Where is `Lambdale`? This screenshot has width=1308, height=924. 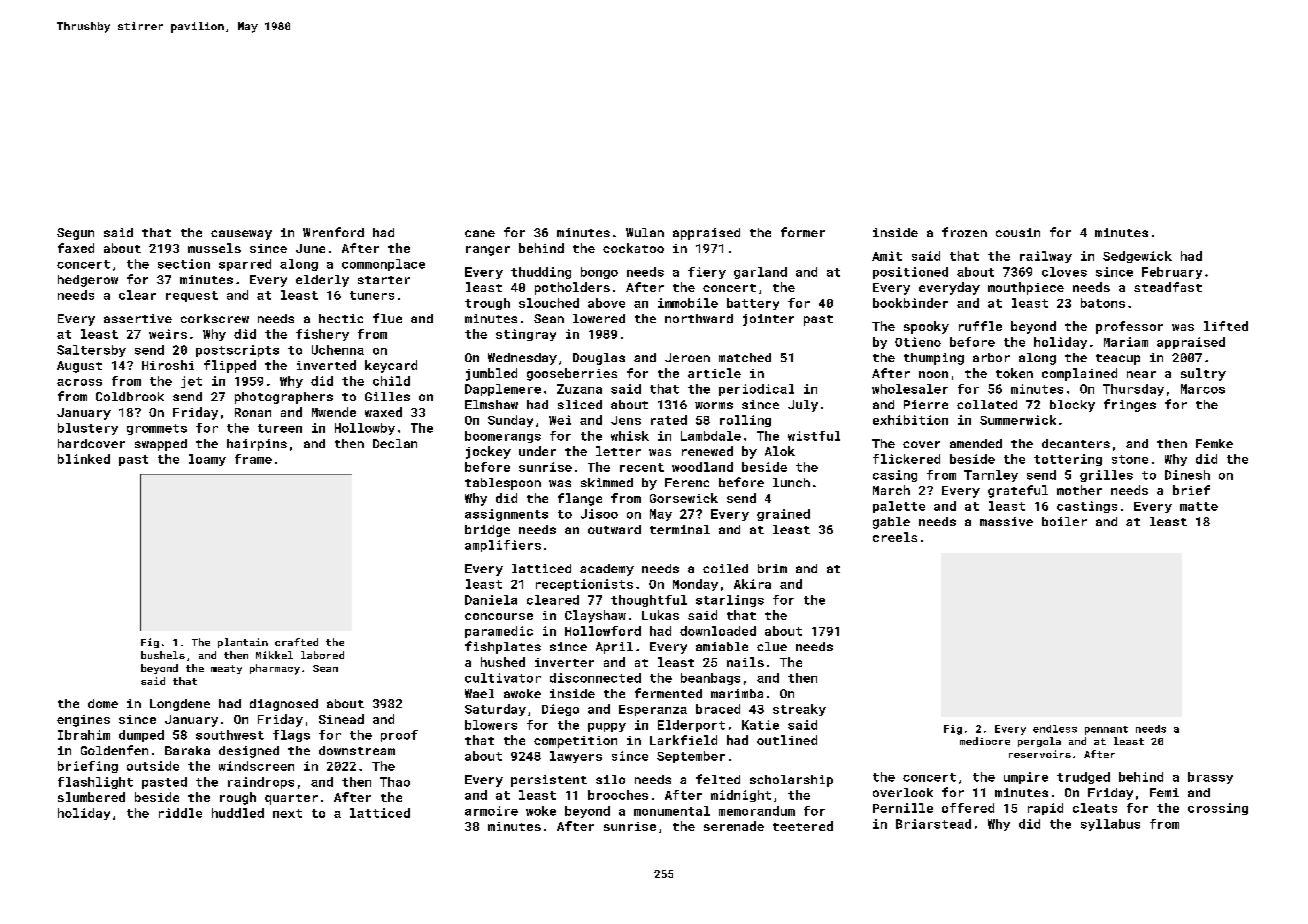 Lambdale is located at coordinates (711, 436).
